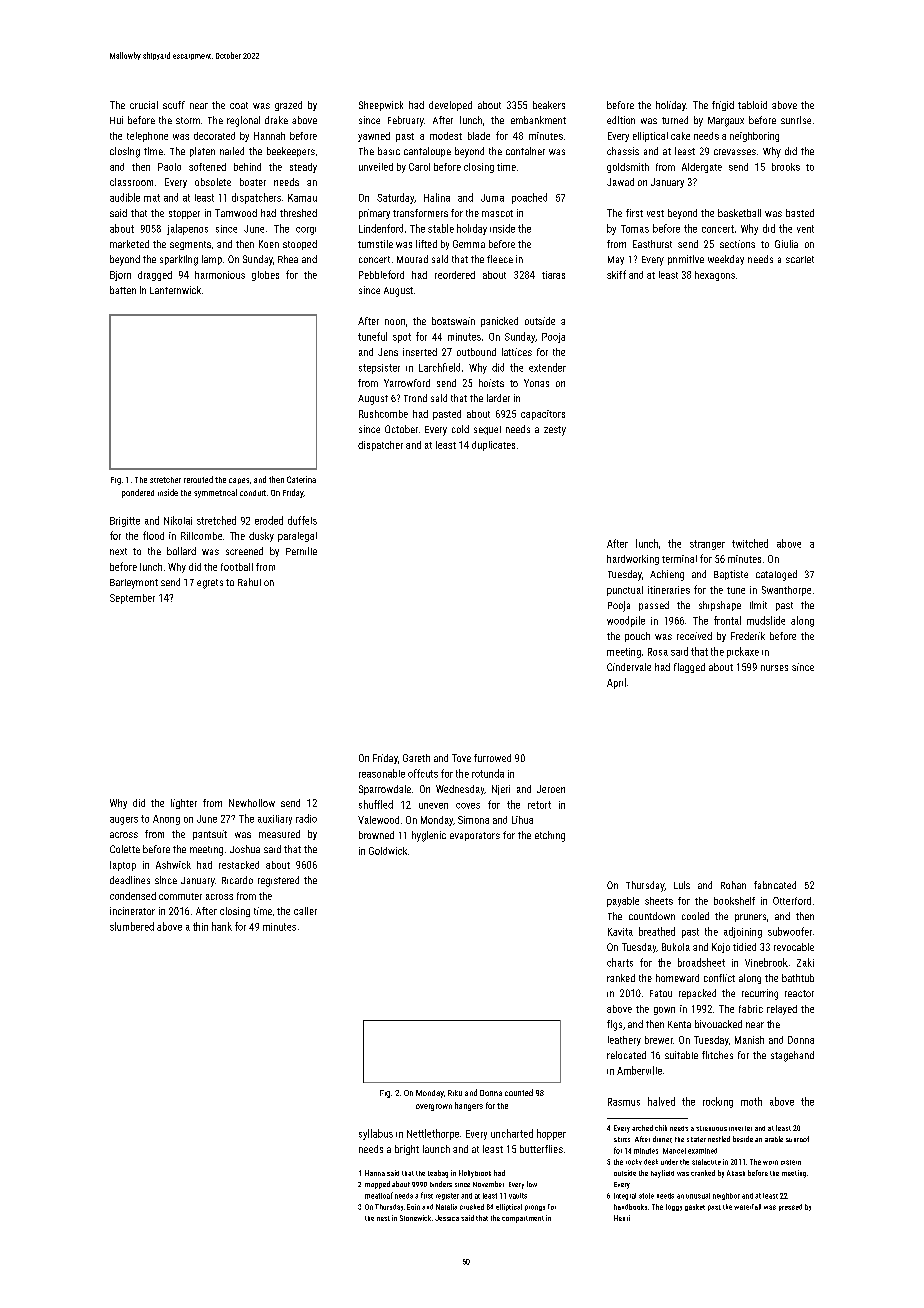 The image size is (924, 1308). What do you see at coordinates (536, 383) in the screenshot?
I see `Yonas` at bounding box center [536, 383].
